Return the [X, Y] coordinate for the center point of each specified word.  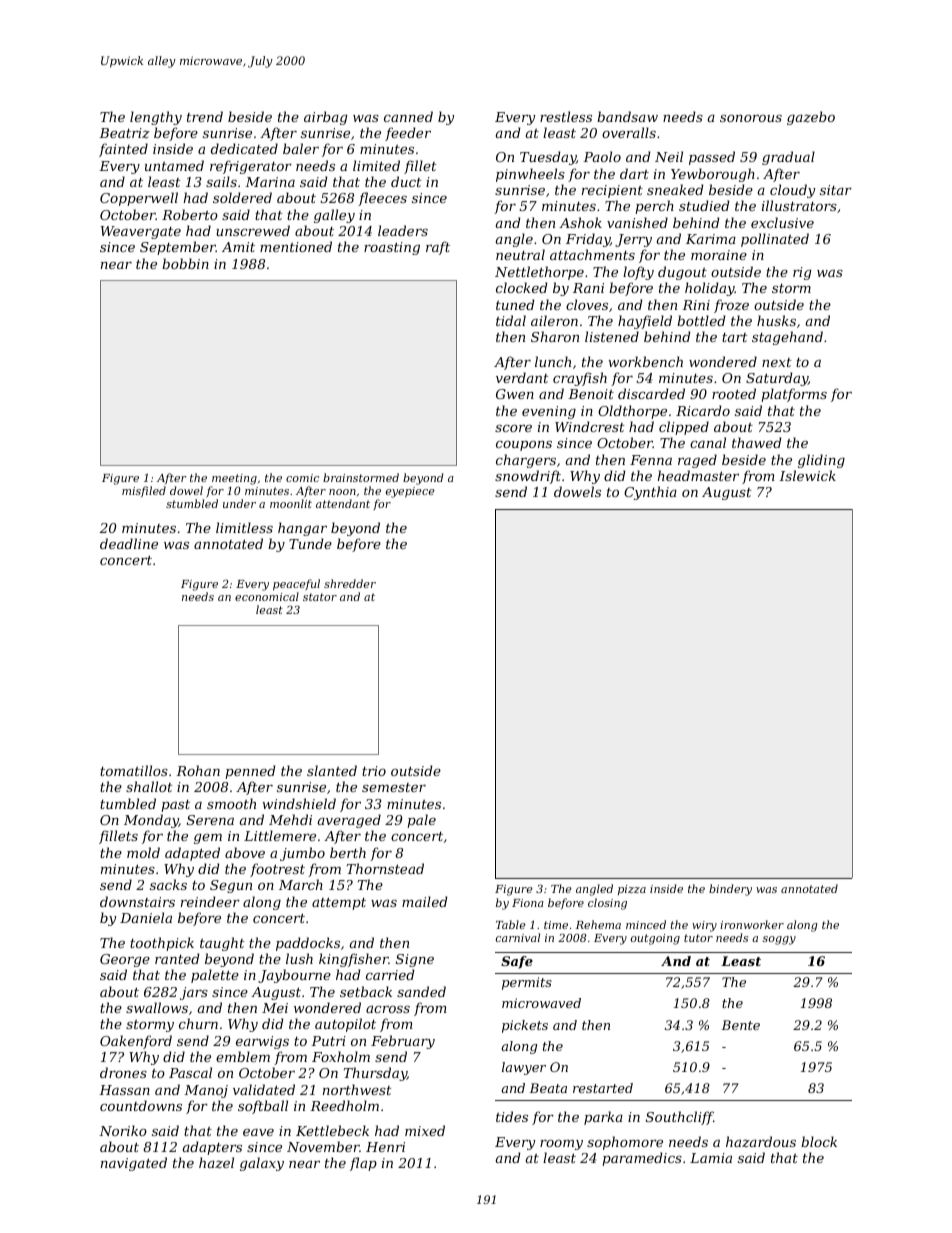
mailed [425, 901]
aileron [554, 320]
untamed [174, 165]
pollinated [775, 240]
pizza [632, 890]
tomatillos [134, 770]
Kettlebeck [332, 1130]
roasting [392, 248]
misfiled [144, 491]
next [777, 362]
